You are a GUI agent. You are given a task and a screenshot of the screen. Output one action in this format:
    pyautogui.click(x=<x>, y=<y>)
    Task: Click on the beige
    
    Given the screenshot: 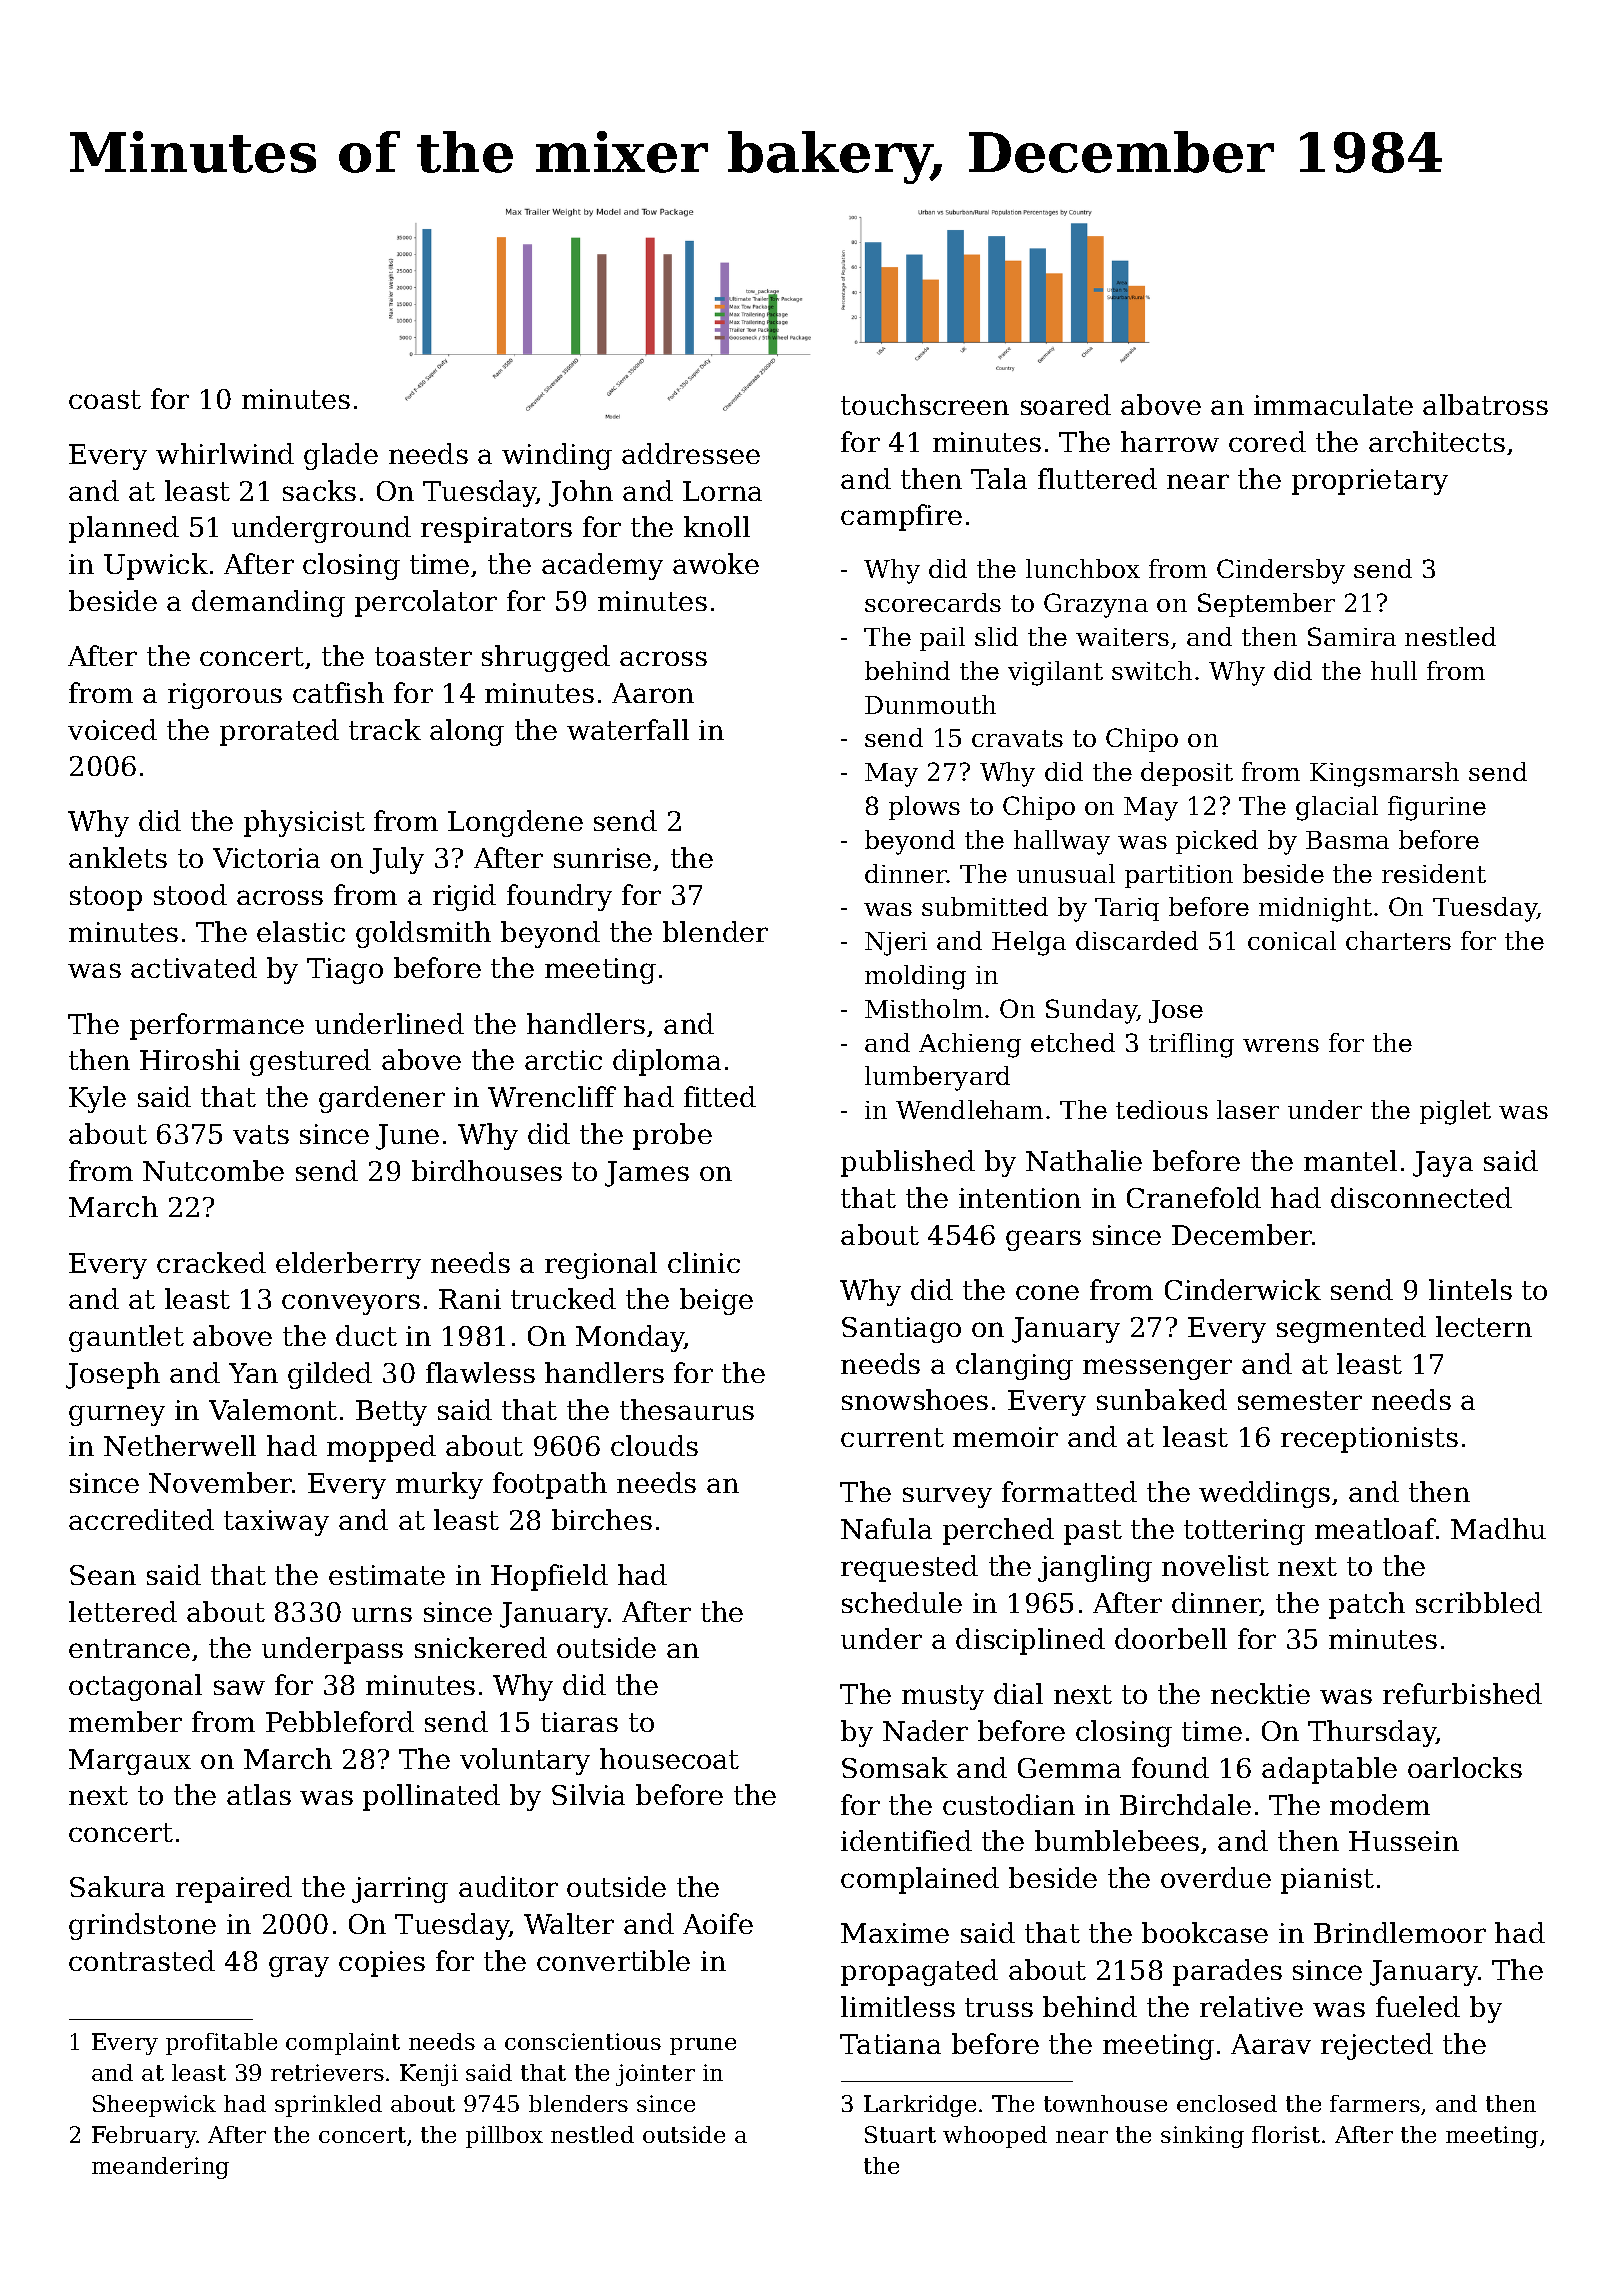 What is the action you would take?
    pyautogui.click(x=716, y=1301)
